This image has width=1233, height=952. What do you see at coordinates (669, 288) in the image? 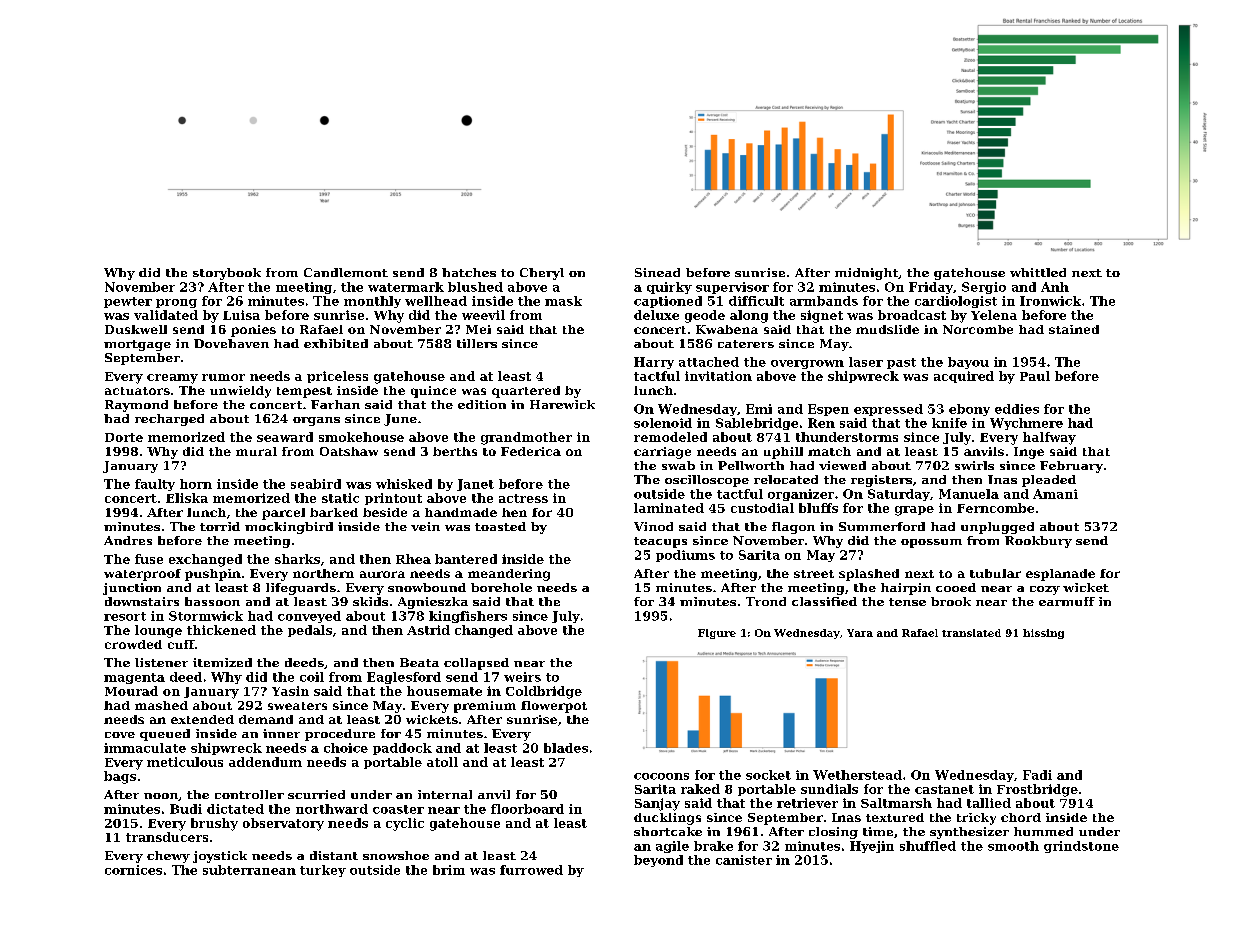
I see `quirky` at bounding box center [669, 288].
